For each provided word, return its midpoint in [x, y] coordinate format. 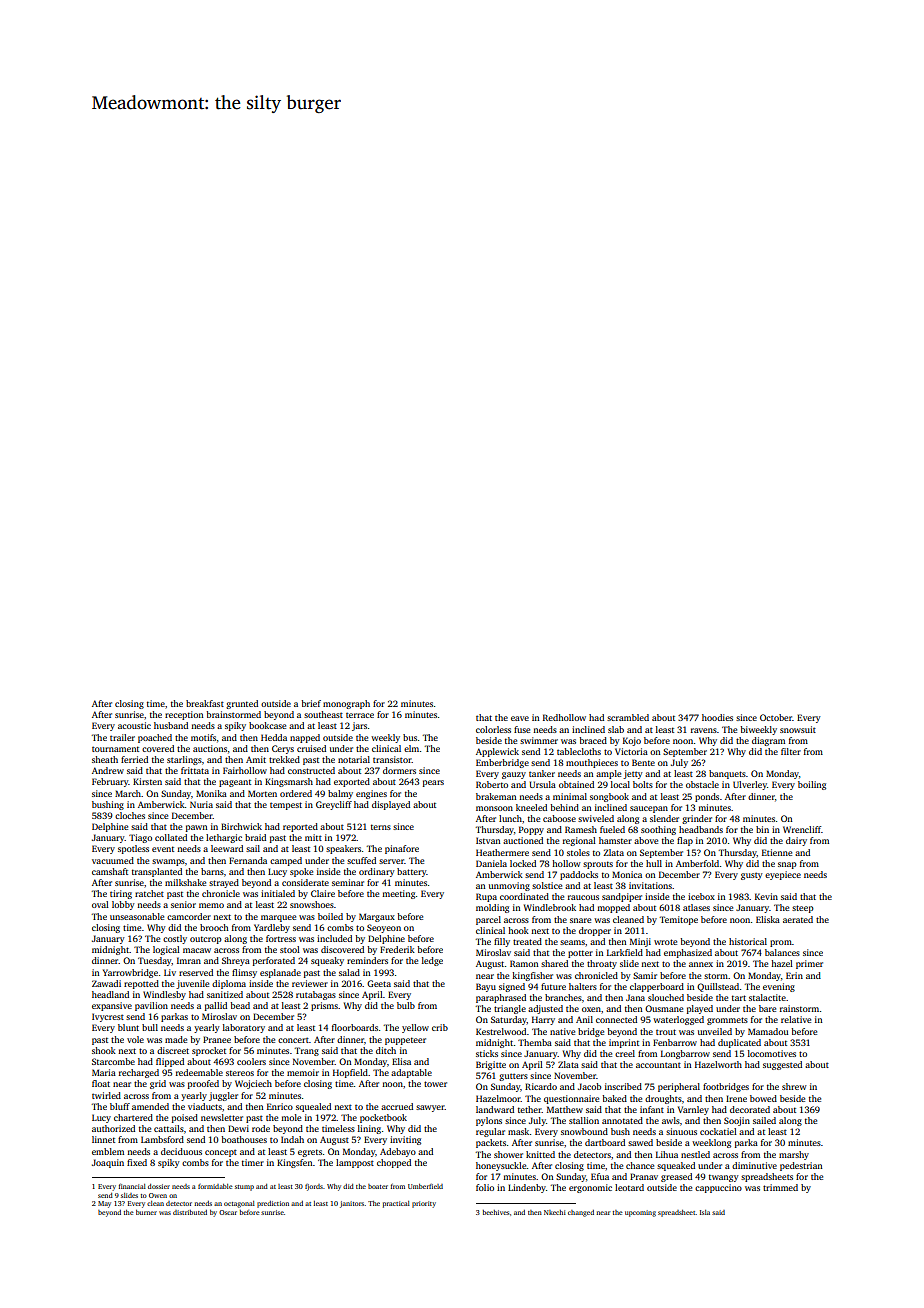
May [104, 1204]
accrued [397, 1106]
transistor [392, 759]
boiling [812, 785]
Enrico [280, 1106]
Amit [256, 759]
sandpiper [622, 897]
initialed [278, 893]
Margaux [377, 917]
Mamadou [768, 1031]
